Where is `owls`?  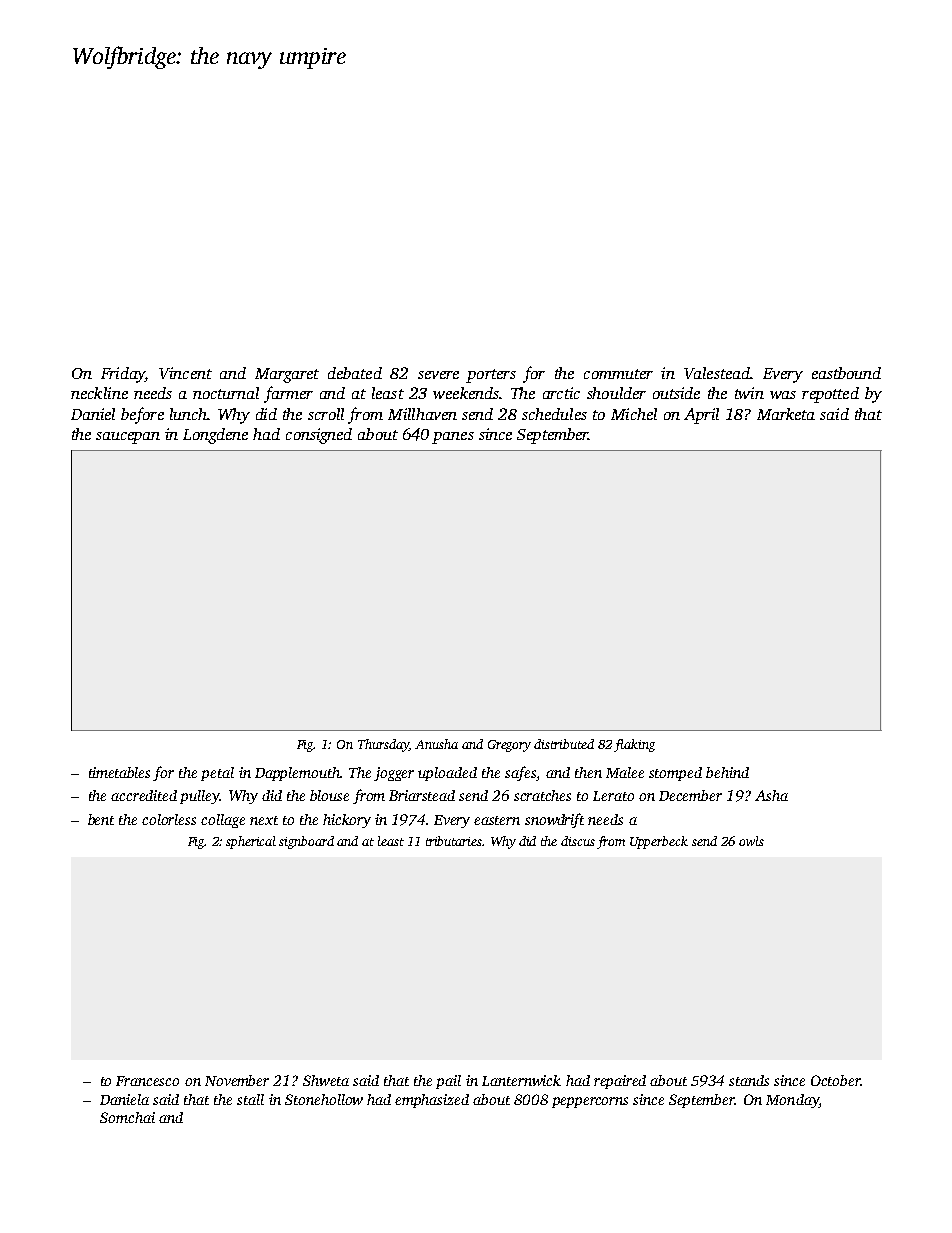
owls is located at coordinates (751, 841).
